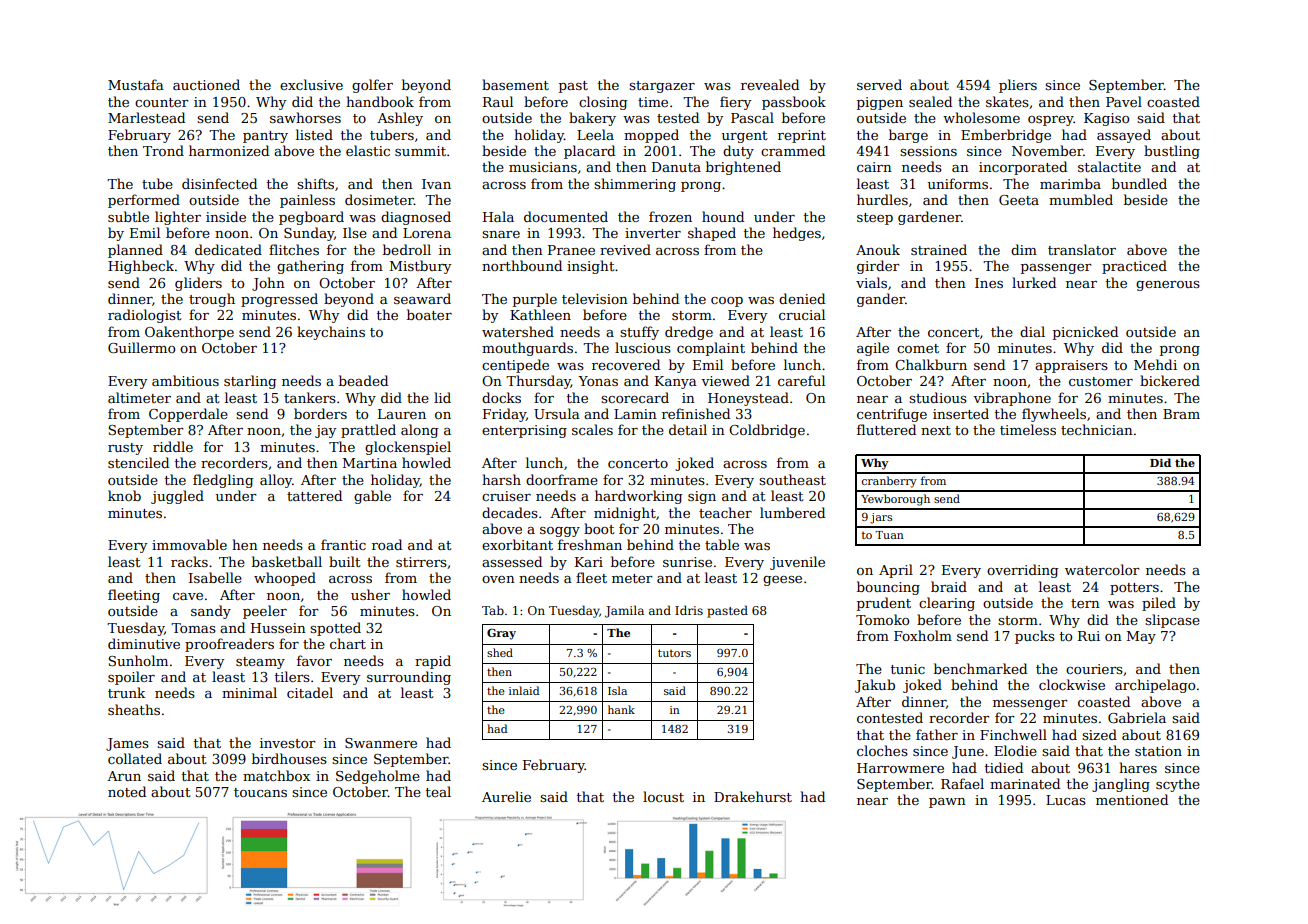 The width and height of the image is (1308, 924). I want to click on spotted, so click(335, 629).
